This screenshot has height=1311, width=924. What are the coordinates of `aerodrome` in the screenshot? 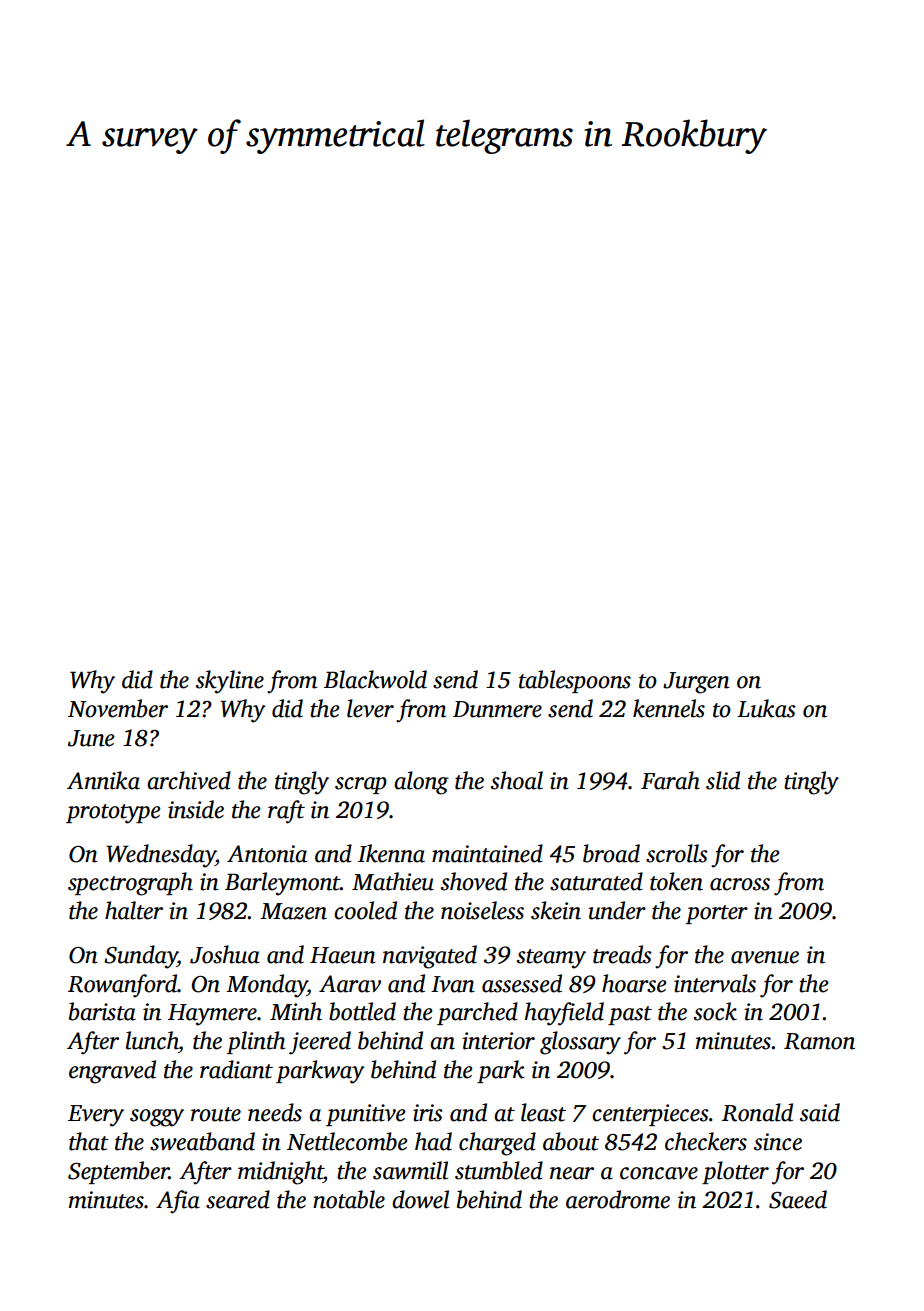 It's located at (618, 1199).
